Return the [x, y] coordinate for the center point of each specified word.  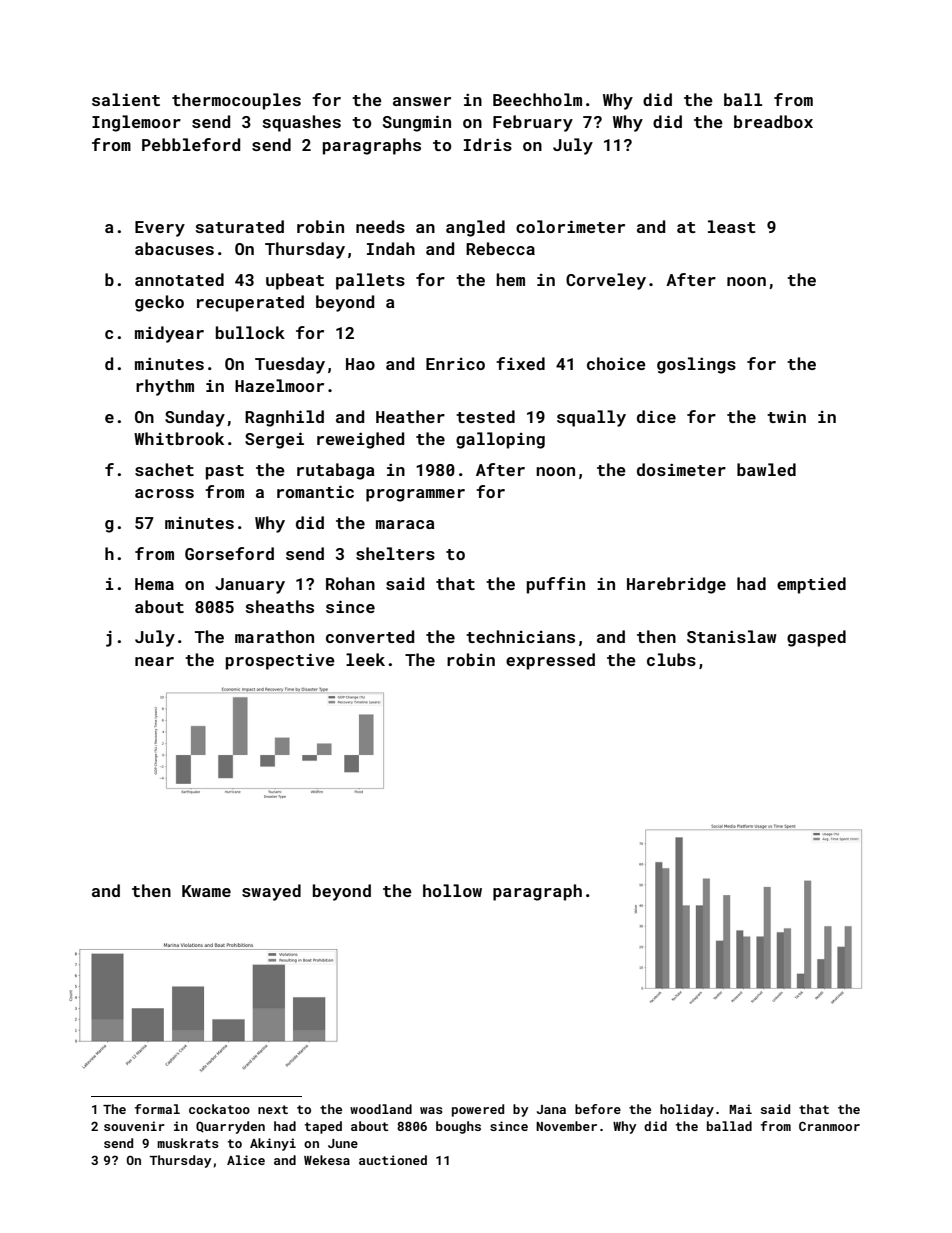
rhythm [165, 387]
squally [591, 418]
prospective [280, 661]
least [732, 226]
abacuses [174, 248]
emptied [811, 585]
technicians [520, 636]
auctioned [393, 1160]
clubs [671, 659]
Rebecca [500, 248]
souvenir [134, 1126]
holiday [687, 1110]
